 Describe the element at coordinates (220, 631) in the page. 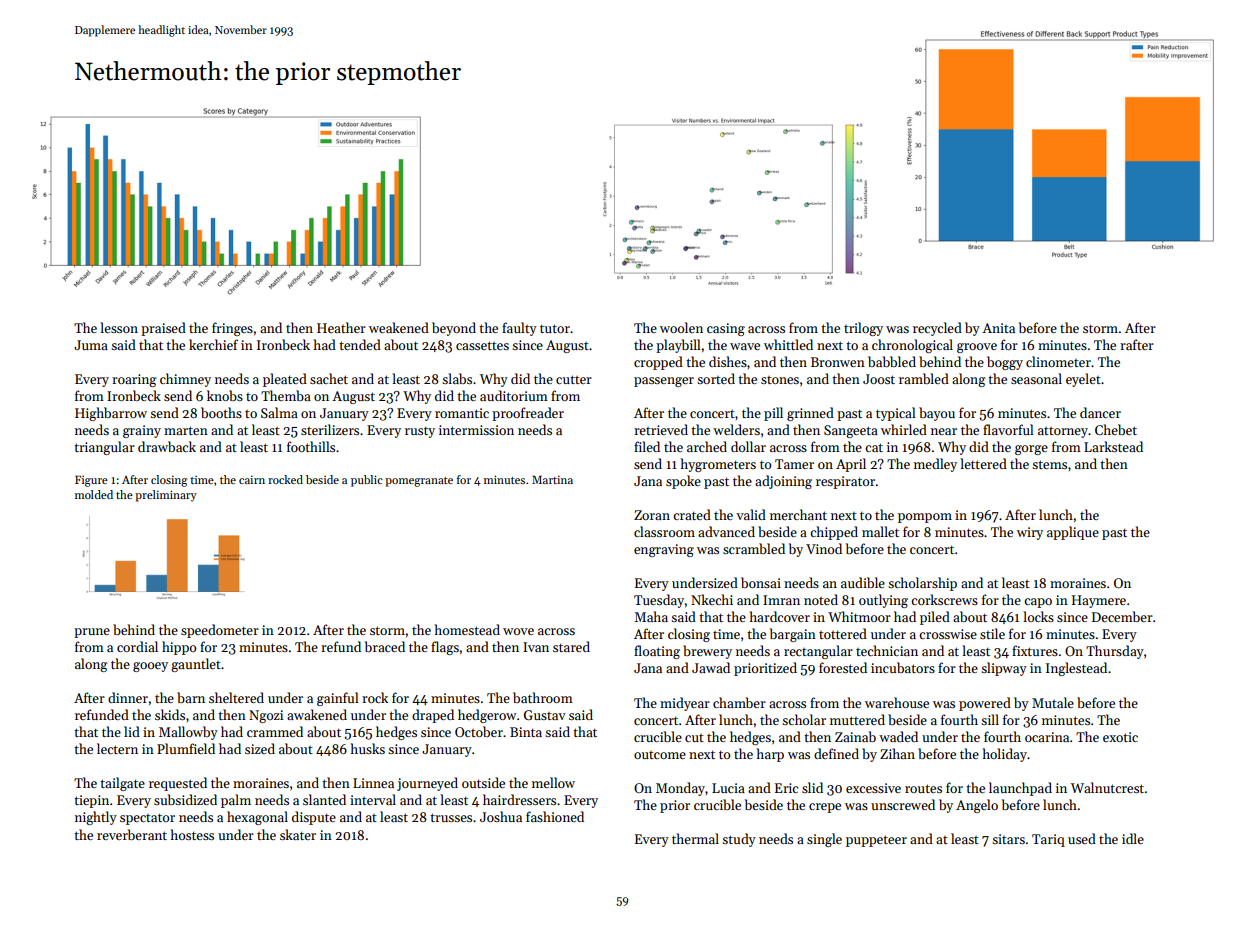

I see `speedometer` at that location.
